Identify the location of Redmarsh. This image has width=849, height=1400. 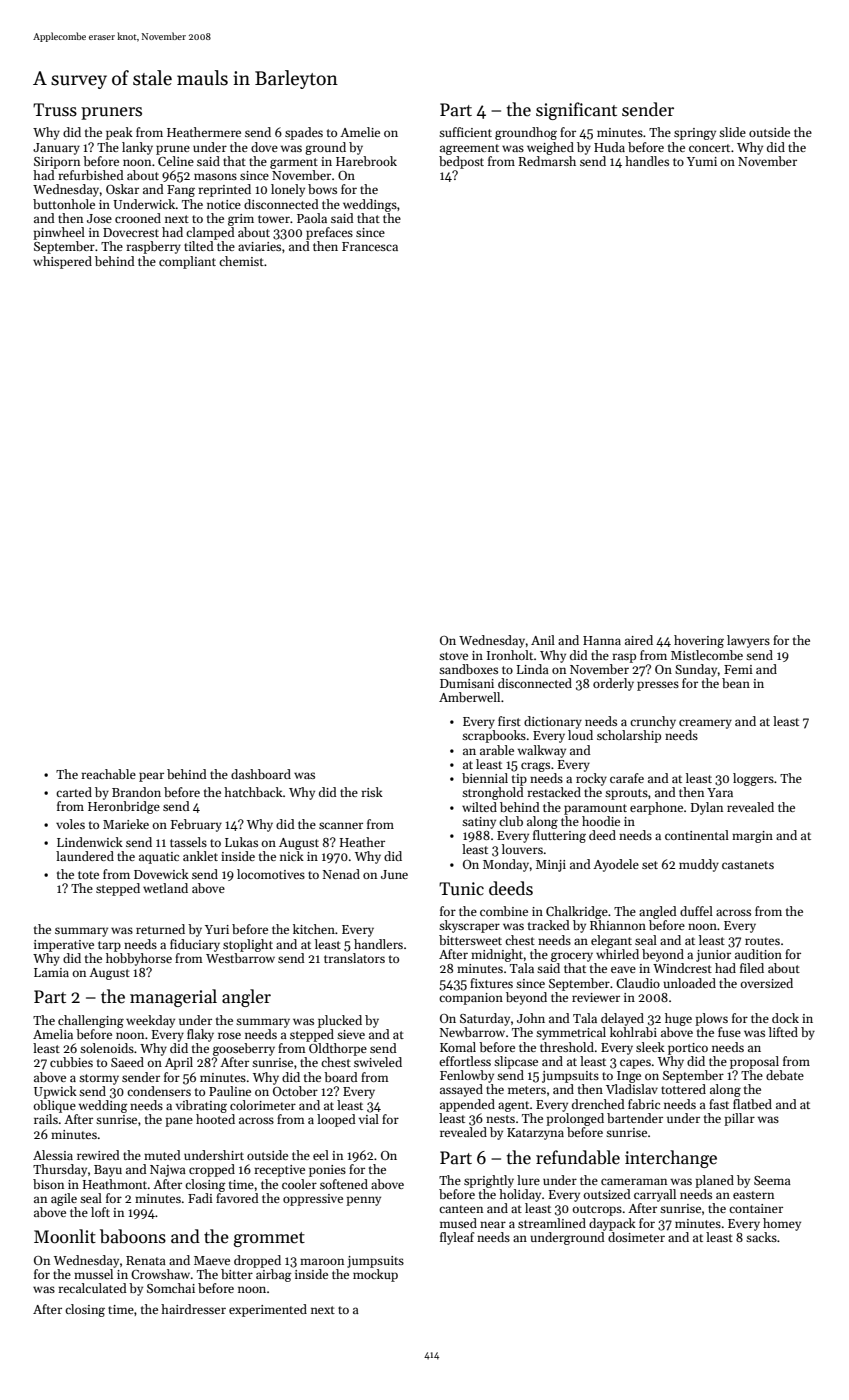
(547, 161).
